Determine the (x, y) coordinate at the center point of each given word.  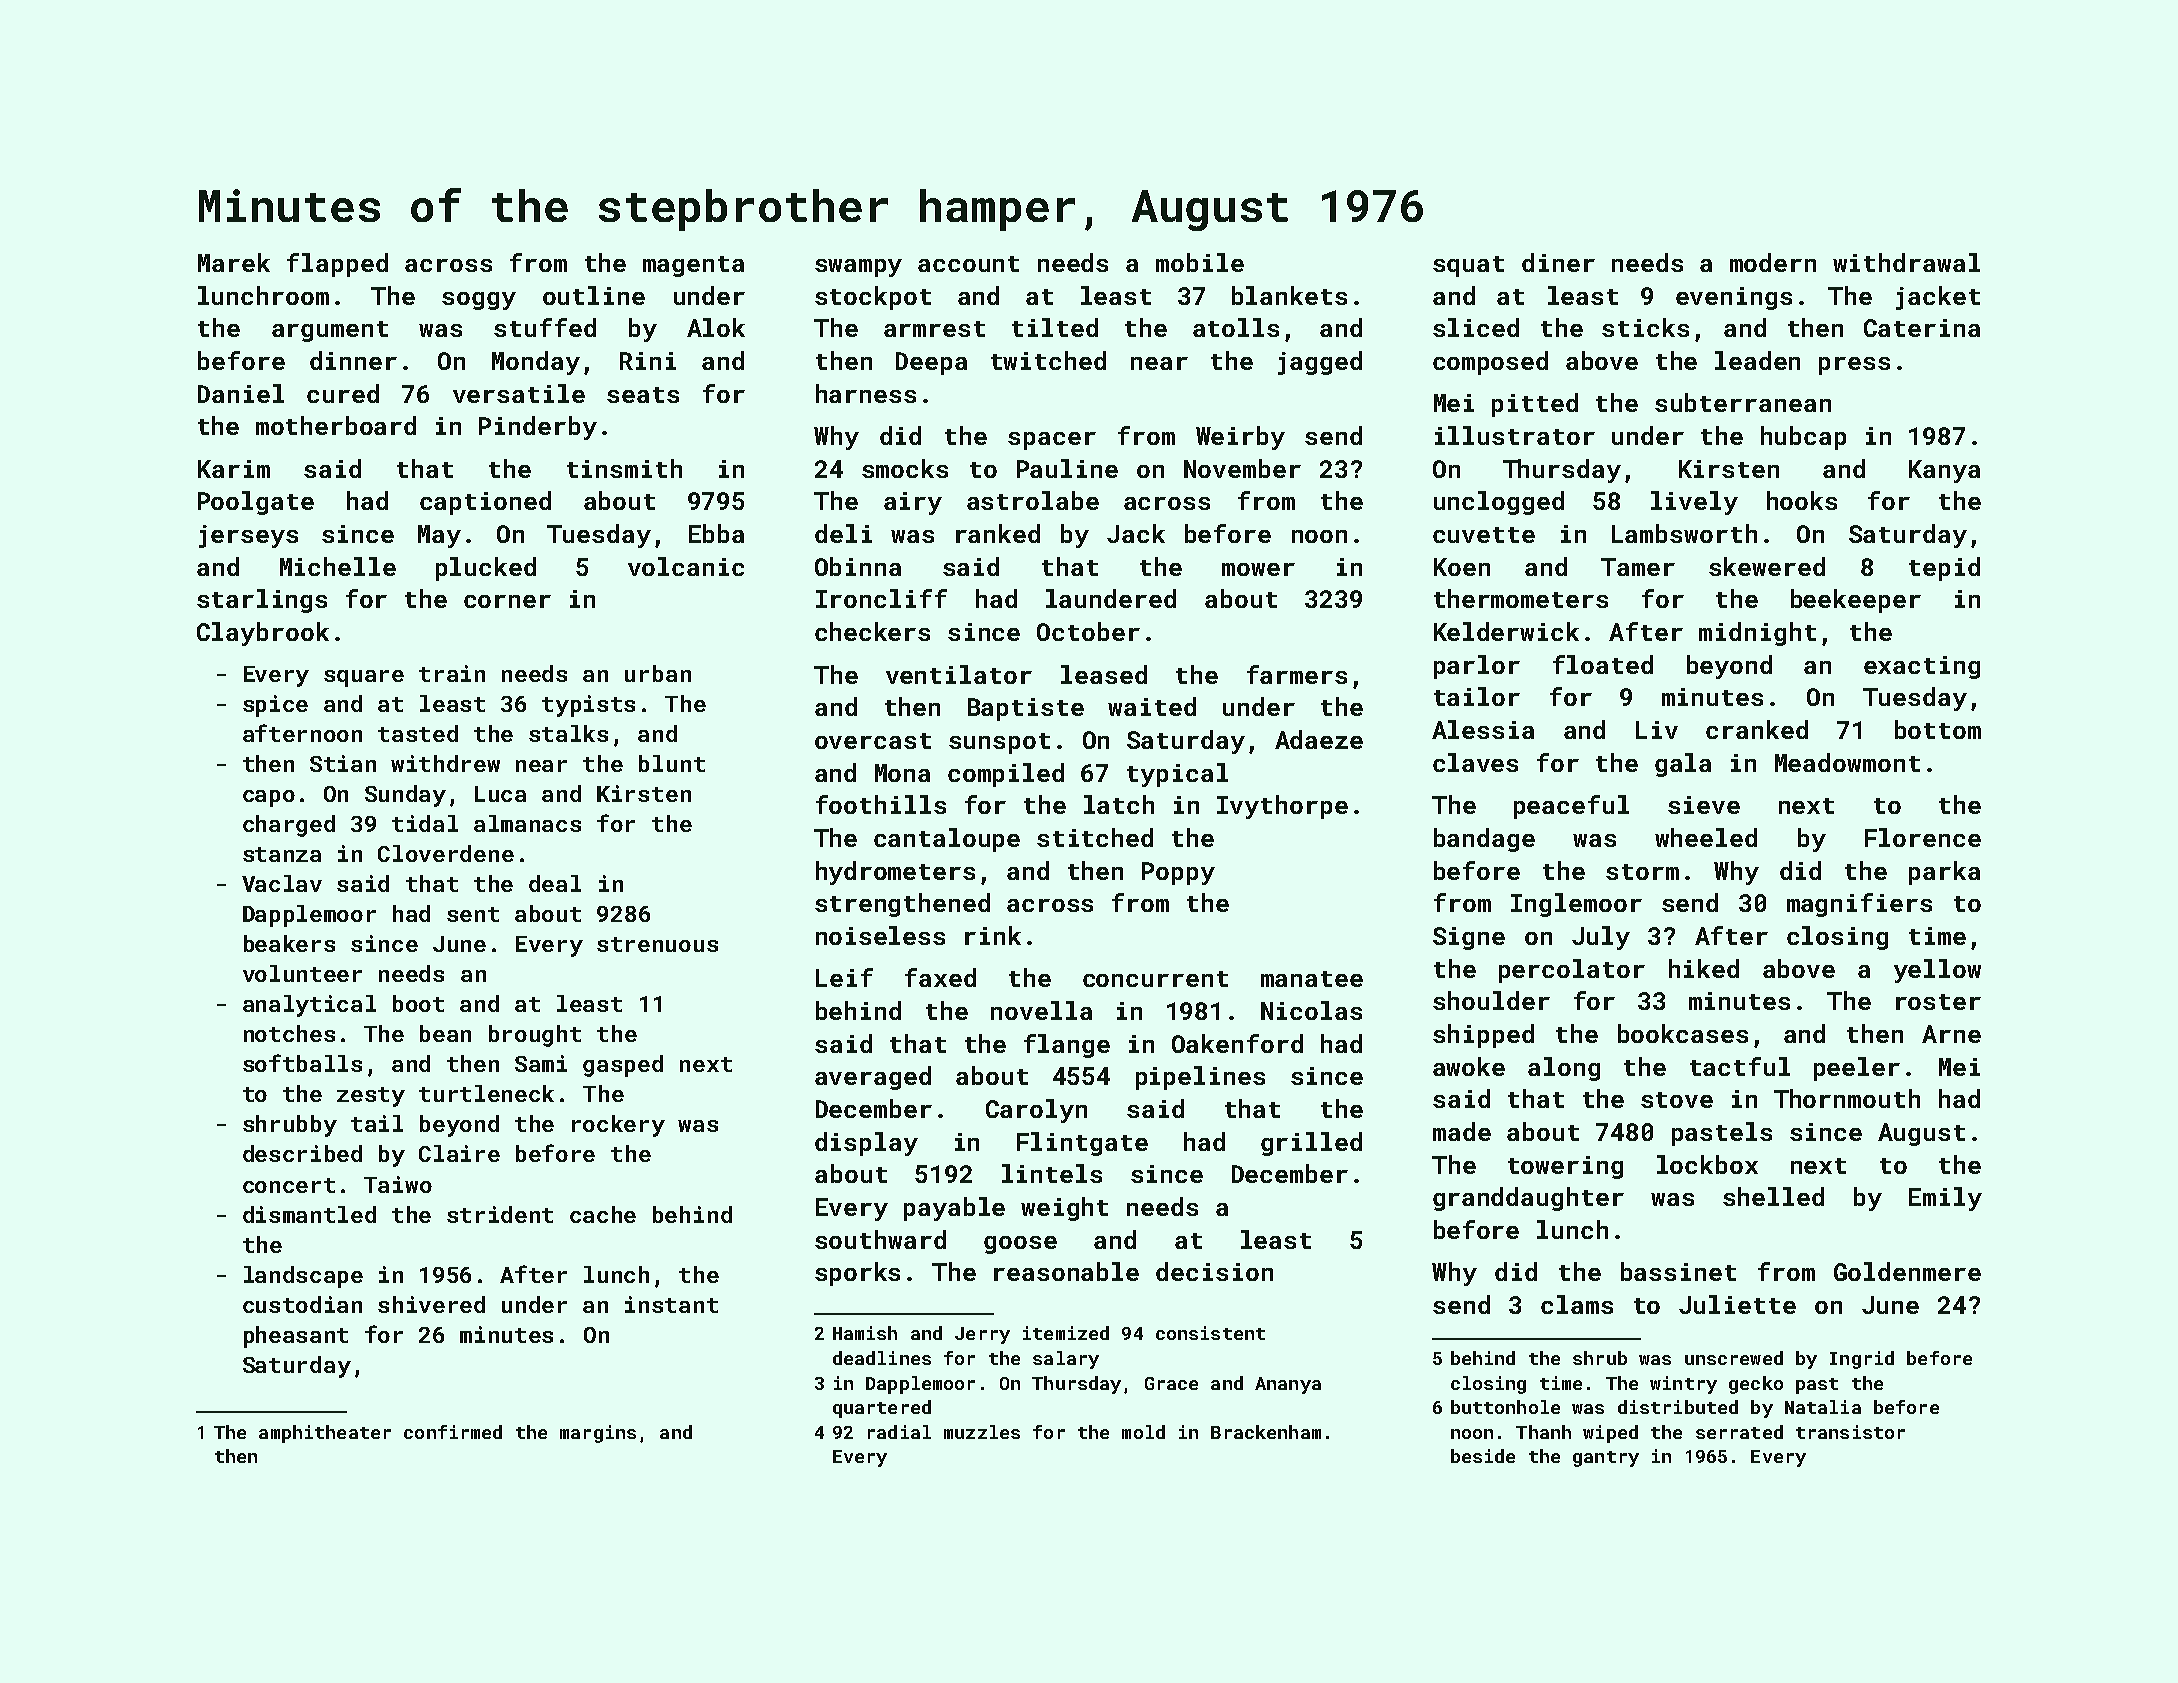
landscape (303, 1277)
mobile (1200, 262)
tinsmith (624, 468)
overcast (873, 741)
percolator (1572, 971)
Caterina (1922, 328)
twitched (1048, 360)
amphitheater (325, 1434)
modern (1773, 262)
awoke (1469, 1066)
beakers (289, 943)
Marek (234, 262)
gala (1683, 765)
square (364, 678)
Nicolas (1311, 1010)
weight (1064, 1209)
